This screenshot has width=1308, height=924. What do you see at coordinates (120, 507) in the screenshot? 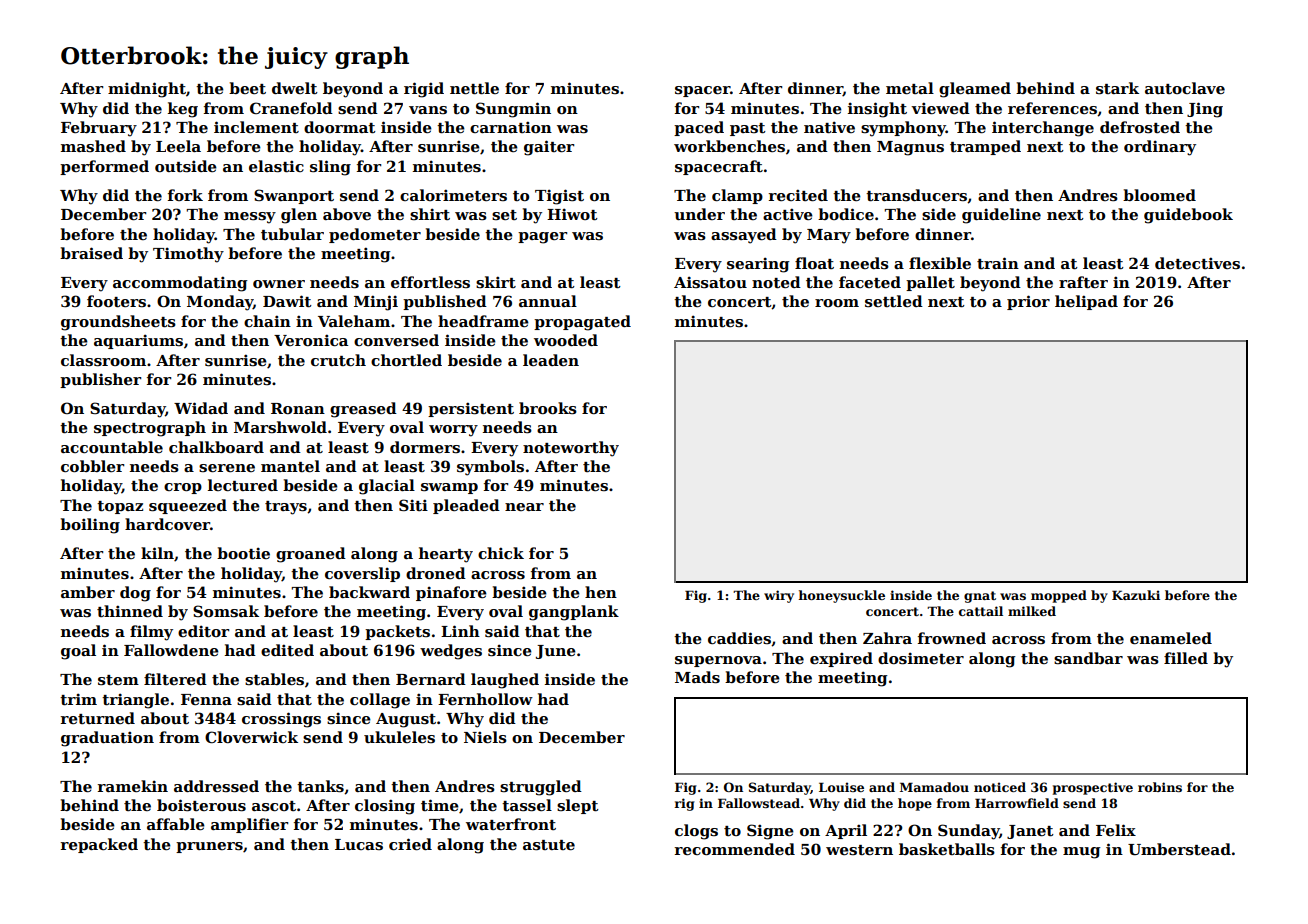
I see `topaz` at bounding box center [120, 507].
